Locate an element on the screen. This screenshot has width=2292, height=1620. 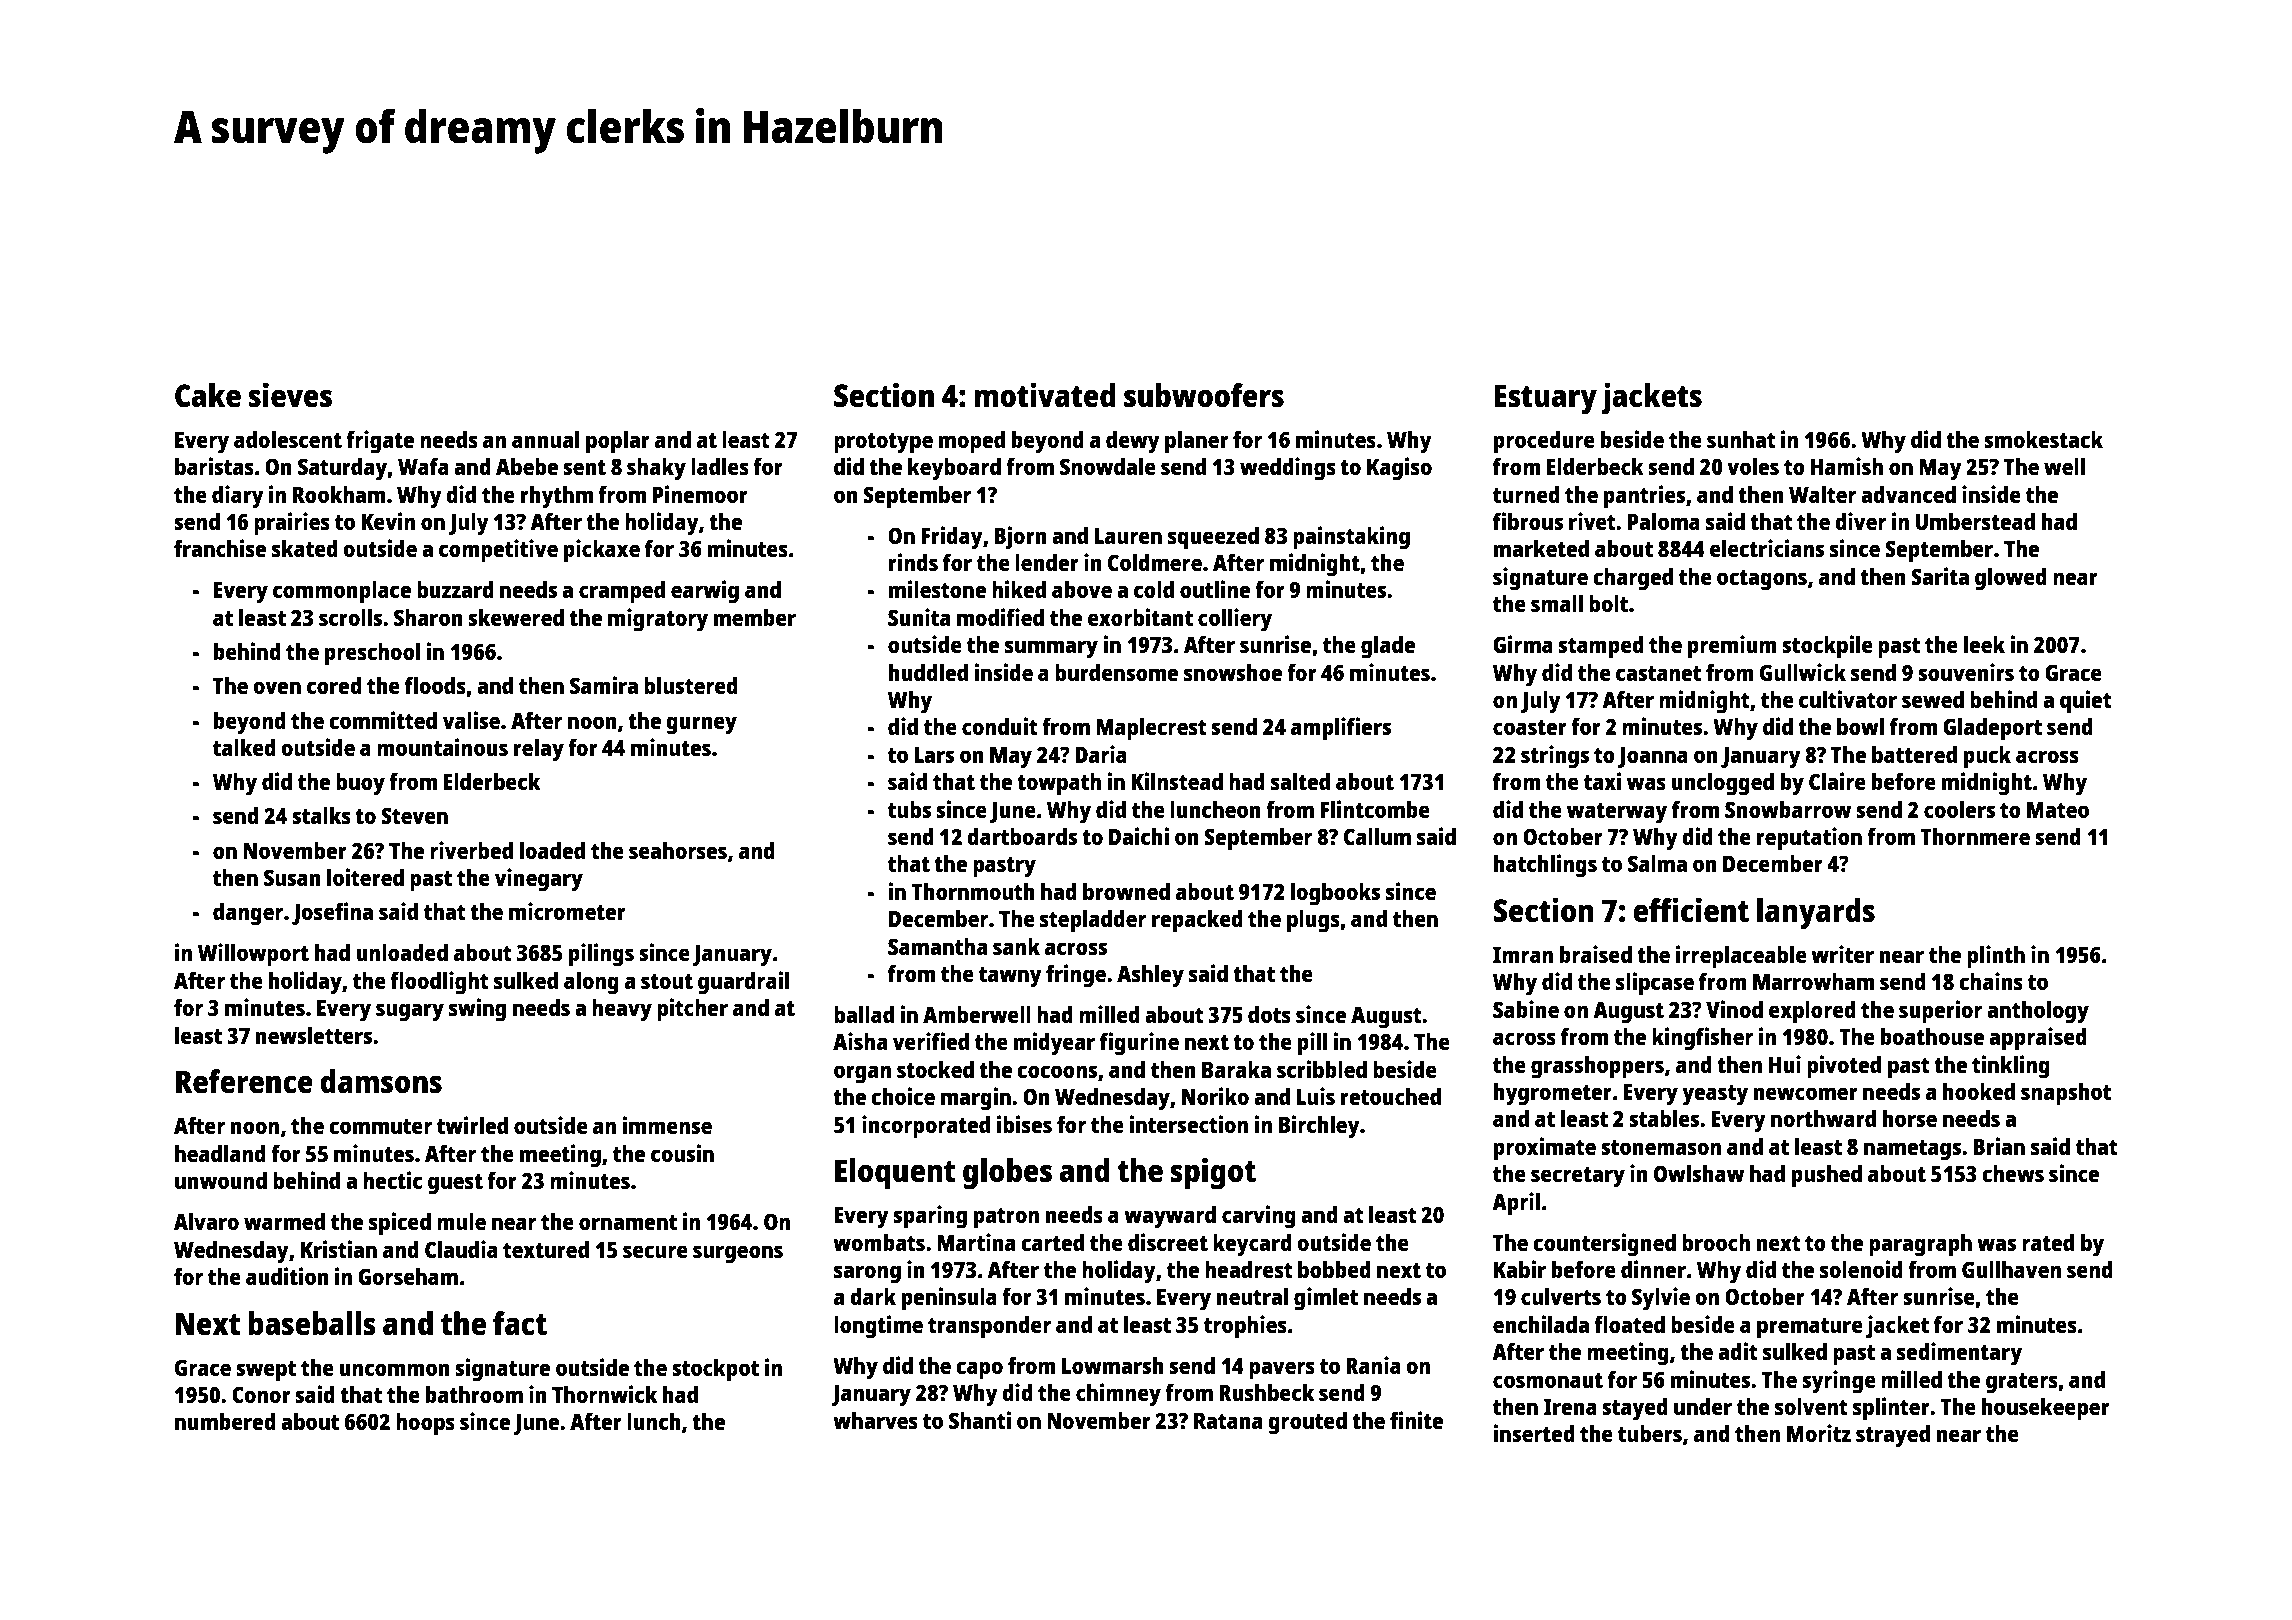
Reference is located at coordinates (244, 1081).
